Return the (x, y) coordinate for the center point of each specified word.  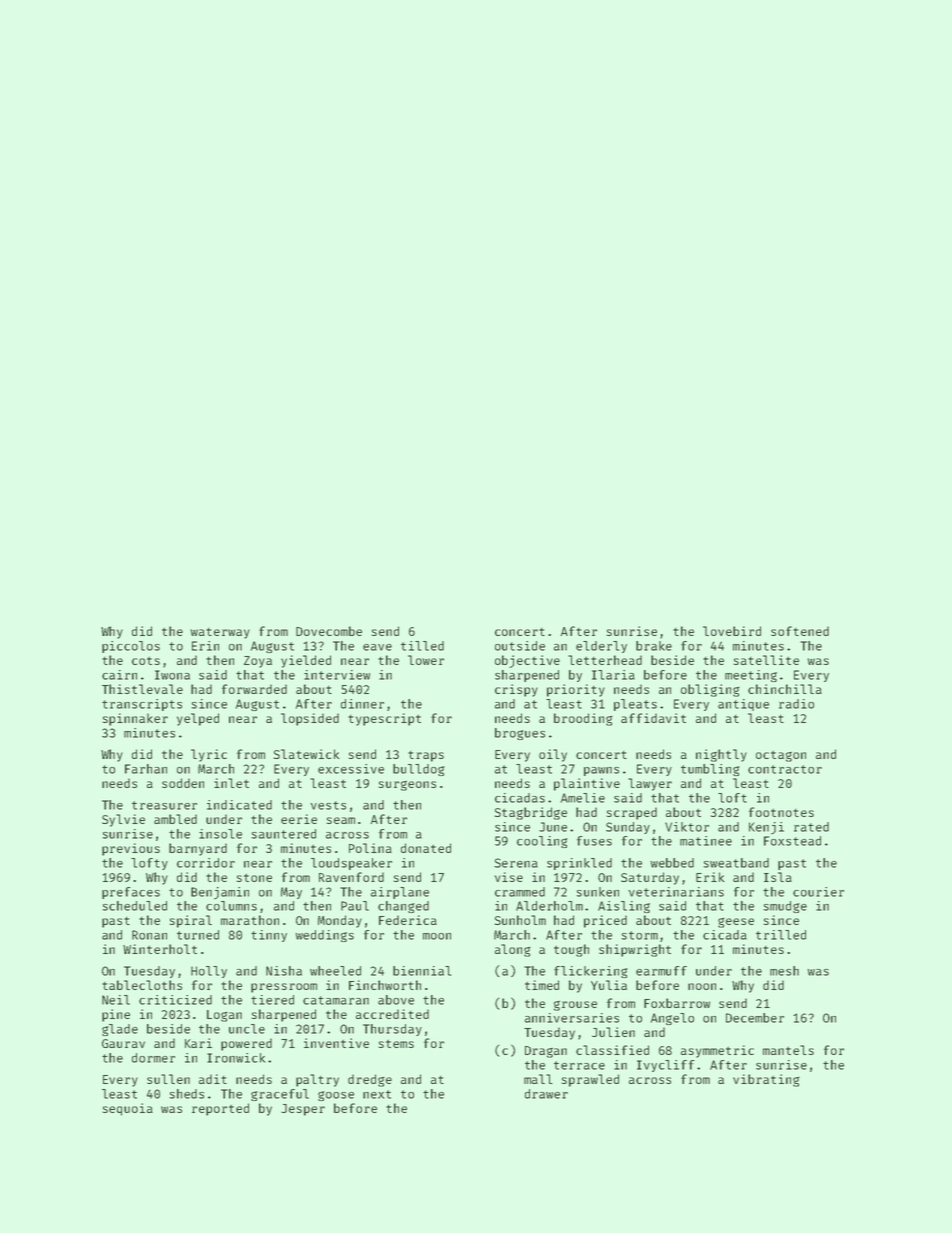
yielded (306, 661)
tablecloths (142, 985)
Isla (778, 877)
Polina (370, 848)
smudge (785, 907)
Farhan (146, 769)
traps (426, 756)
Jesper (303, 1110)
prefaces (131, 893)
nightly (721, 755)
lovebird (732, 631)
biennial (422, 971)
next (377, 1094)
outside (520, 646)
